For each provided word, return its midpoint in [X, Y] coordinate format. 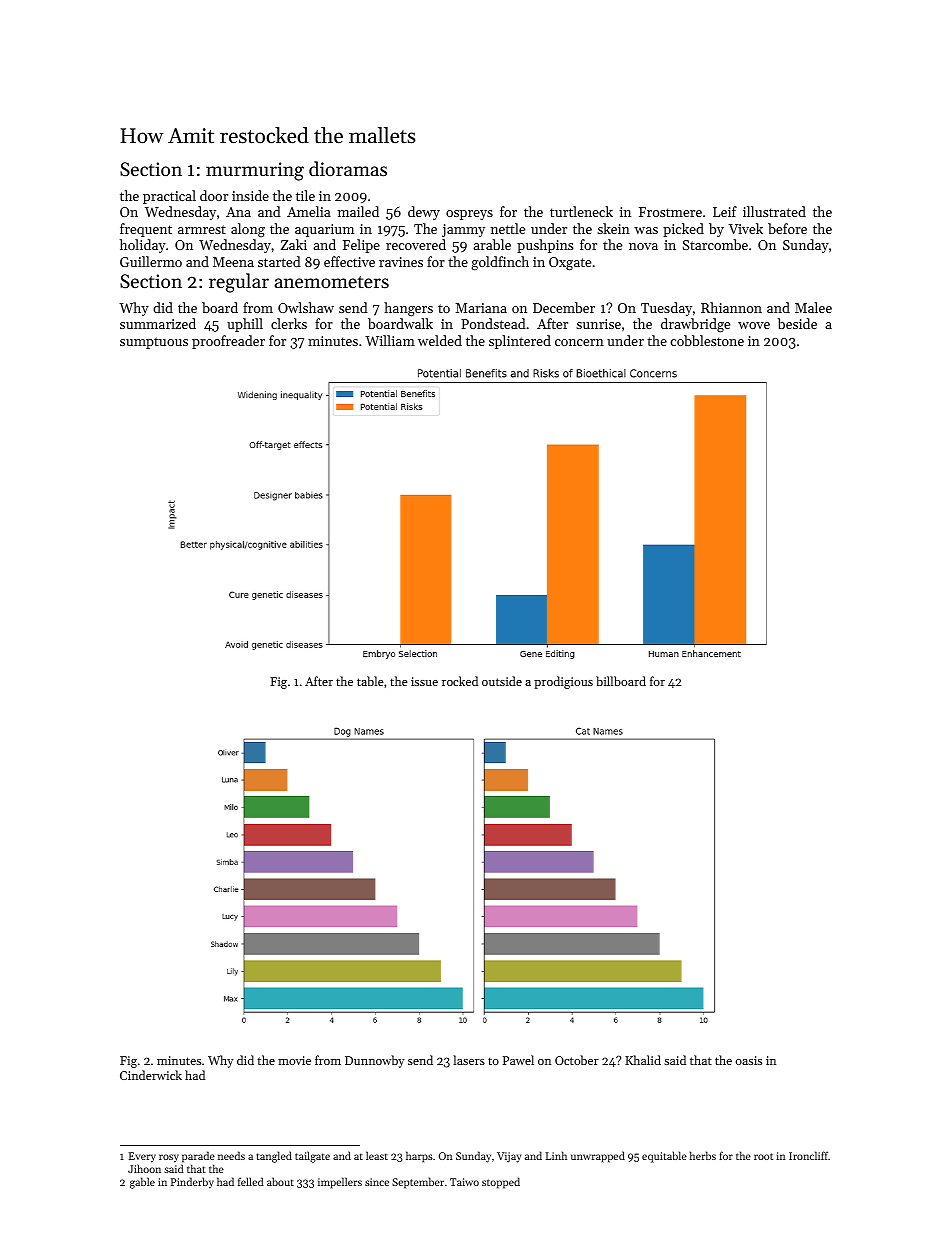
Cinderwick [151, 1075]
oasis [749, 1060]
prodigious [563, 682]
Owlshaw [306, 307]
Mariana [481, 308]
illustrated [774, 211]
